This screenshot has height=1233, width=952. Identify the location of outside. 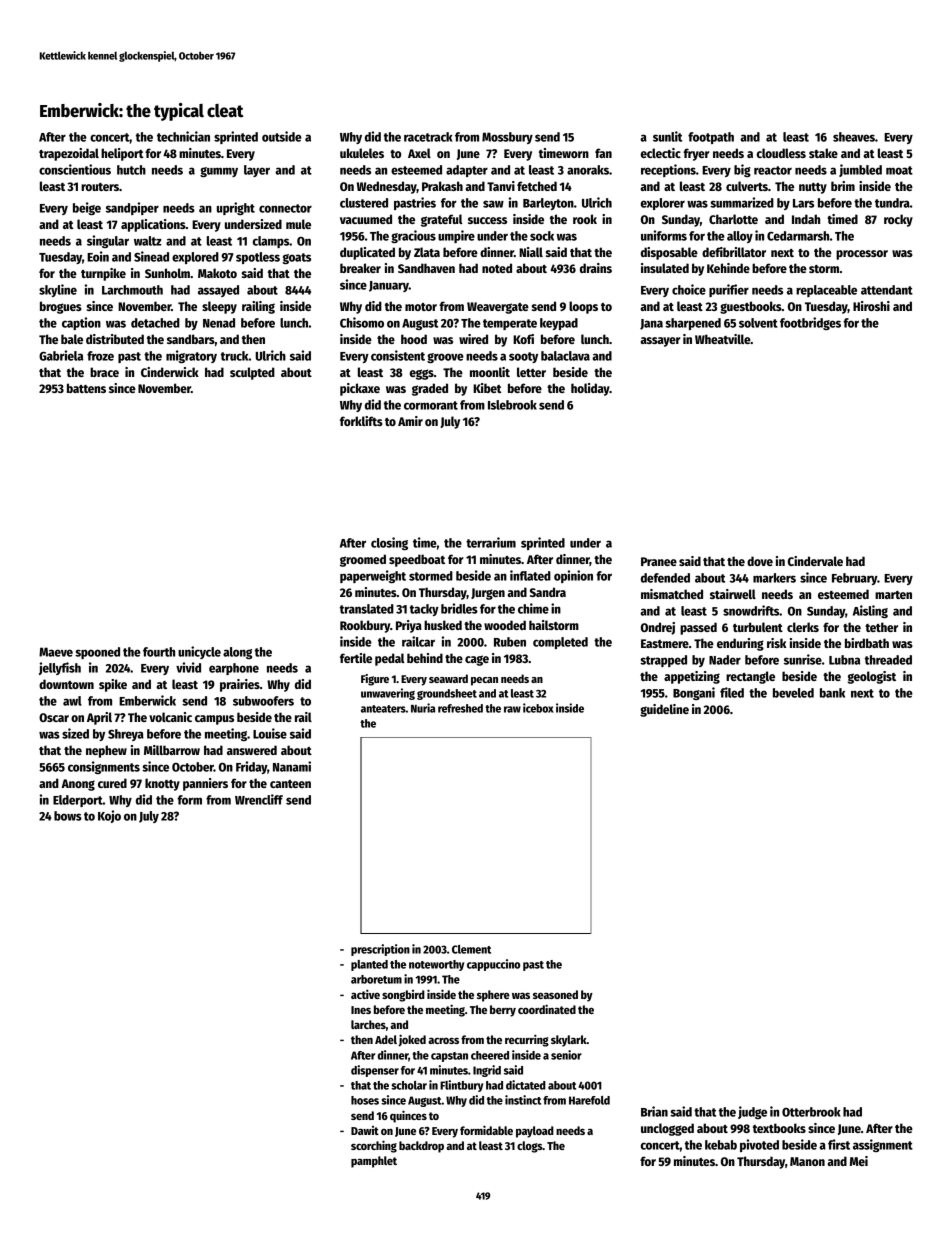
(282, 136).
